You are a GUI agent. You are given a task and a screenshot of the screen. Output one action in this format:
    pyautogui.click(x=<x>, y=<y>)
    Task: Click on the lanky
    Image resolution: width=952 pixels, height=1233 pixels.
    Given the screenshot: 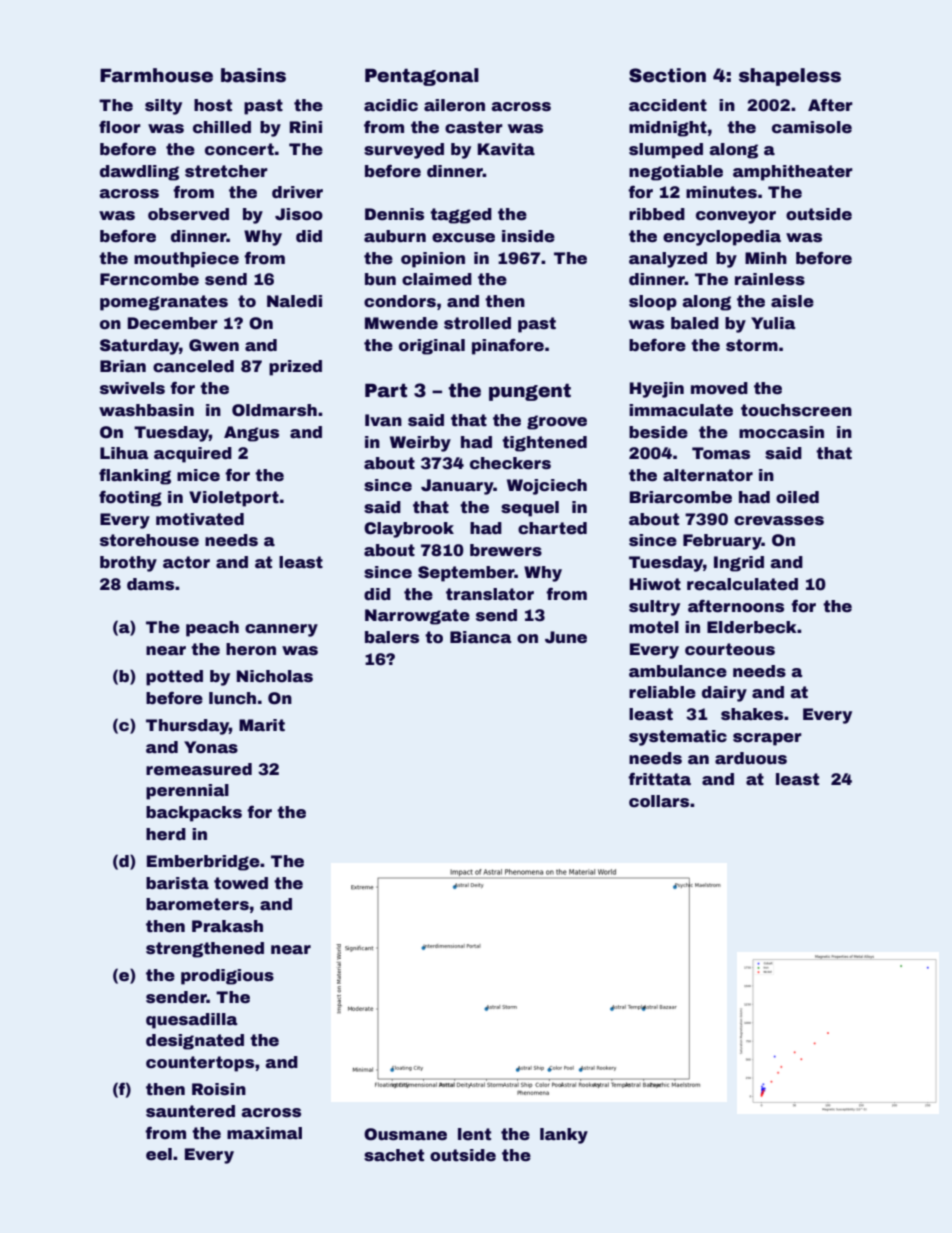 What is the action you would take?
    pyautogui.click(x=564, y=1136)
